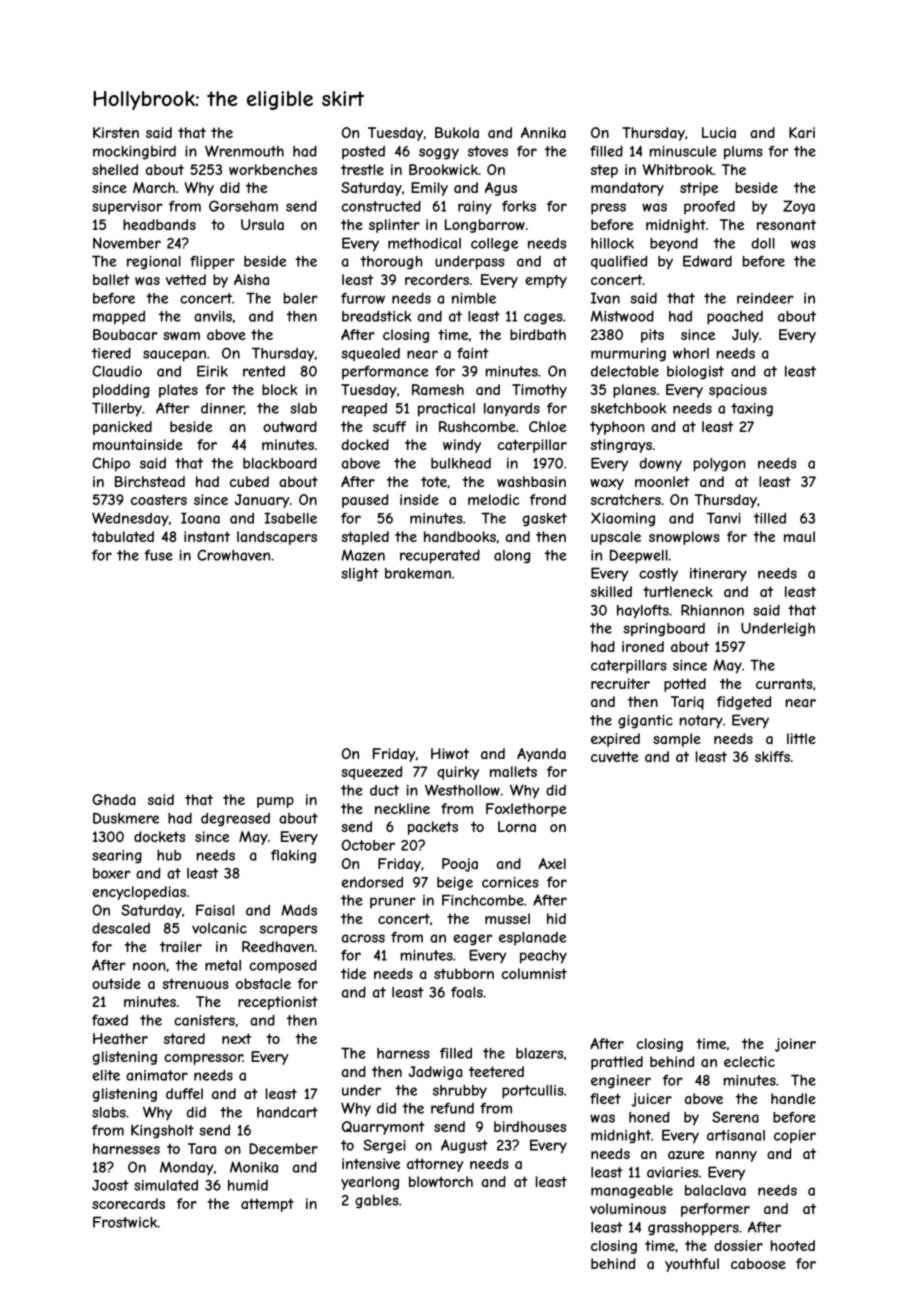  I want to click on notary, so click(701, 722).
